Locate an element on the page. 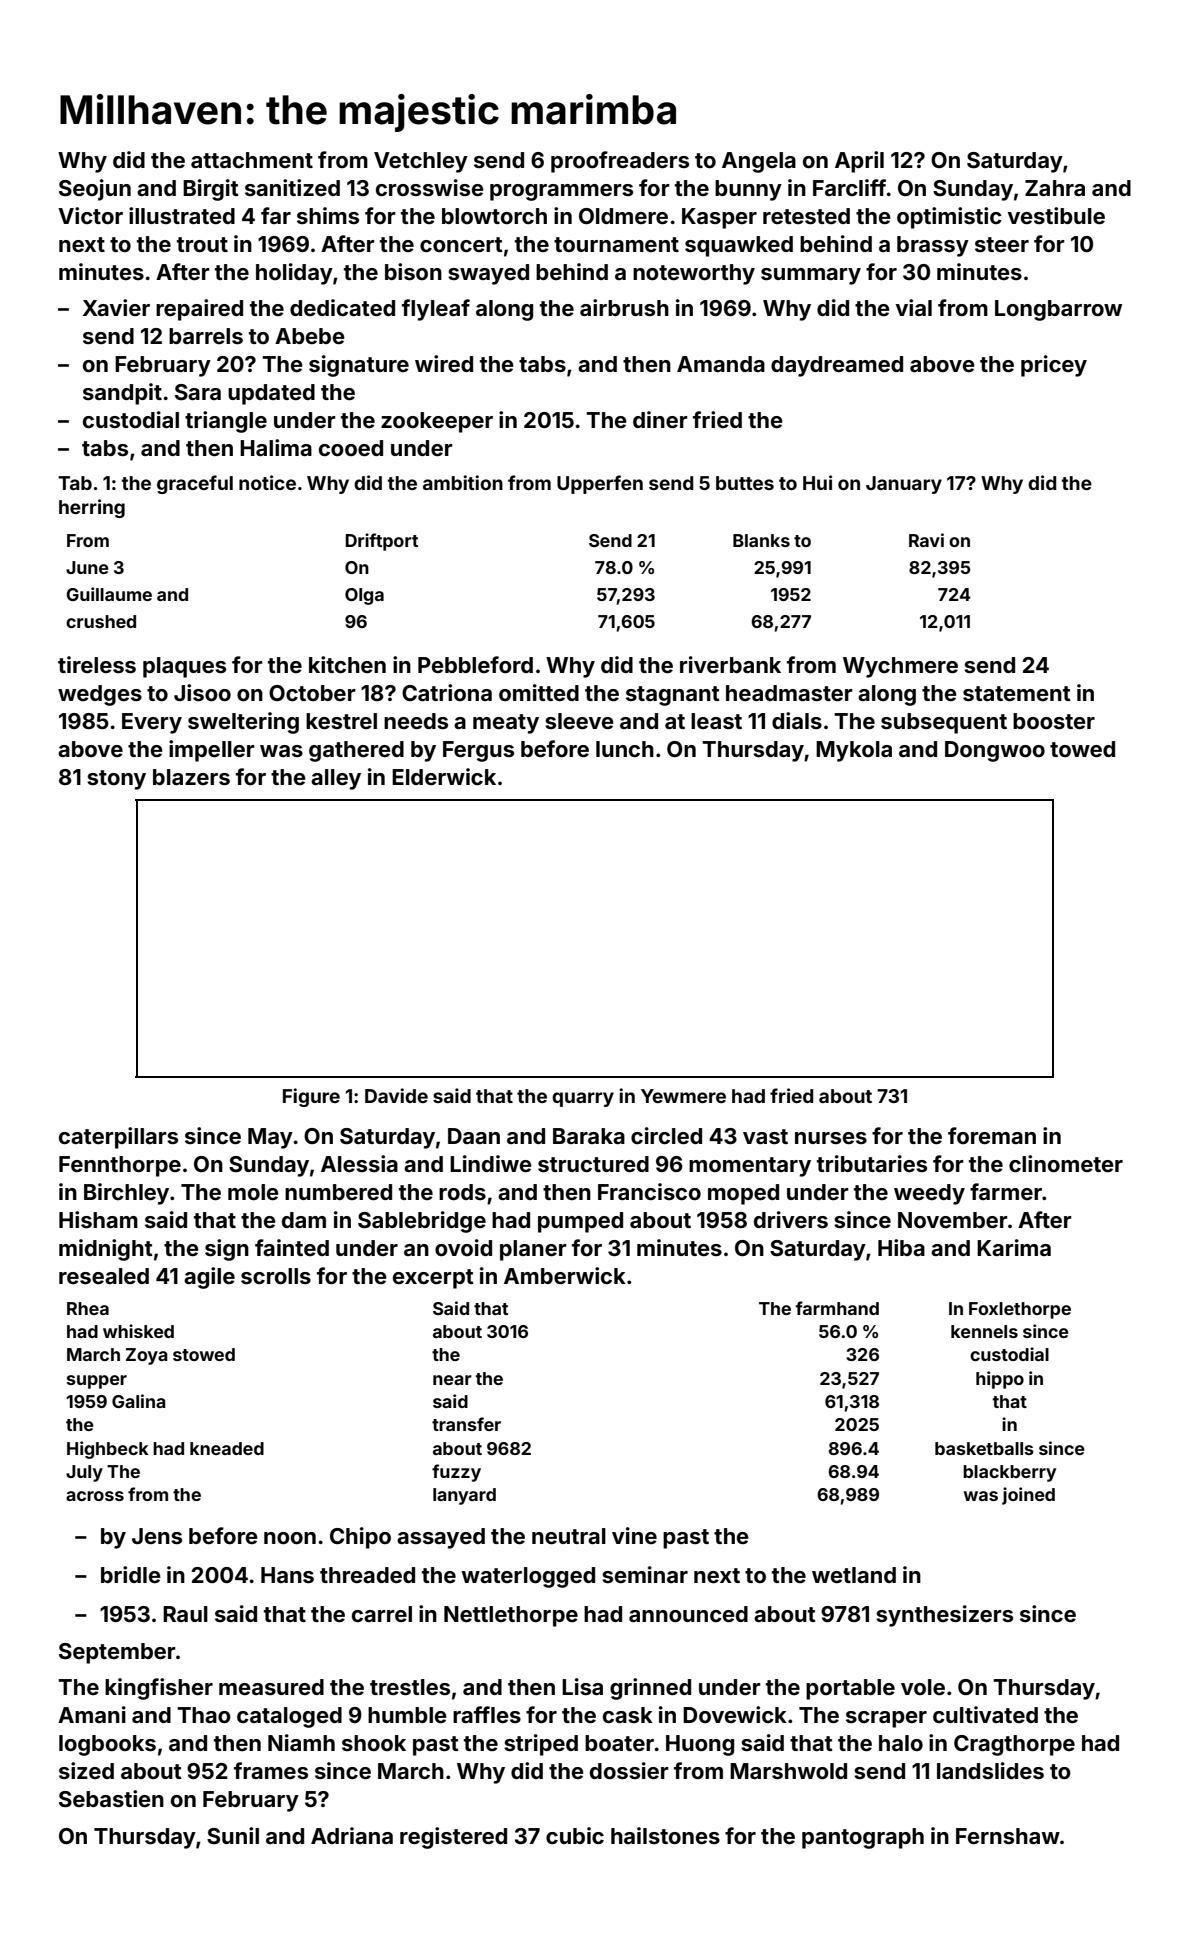  Sunil is located at coordinates (233, 1835).
